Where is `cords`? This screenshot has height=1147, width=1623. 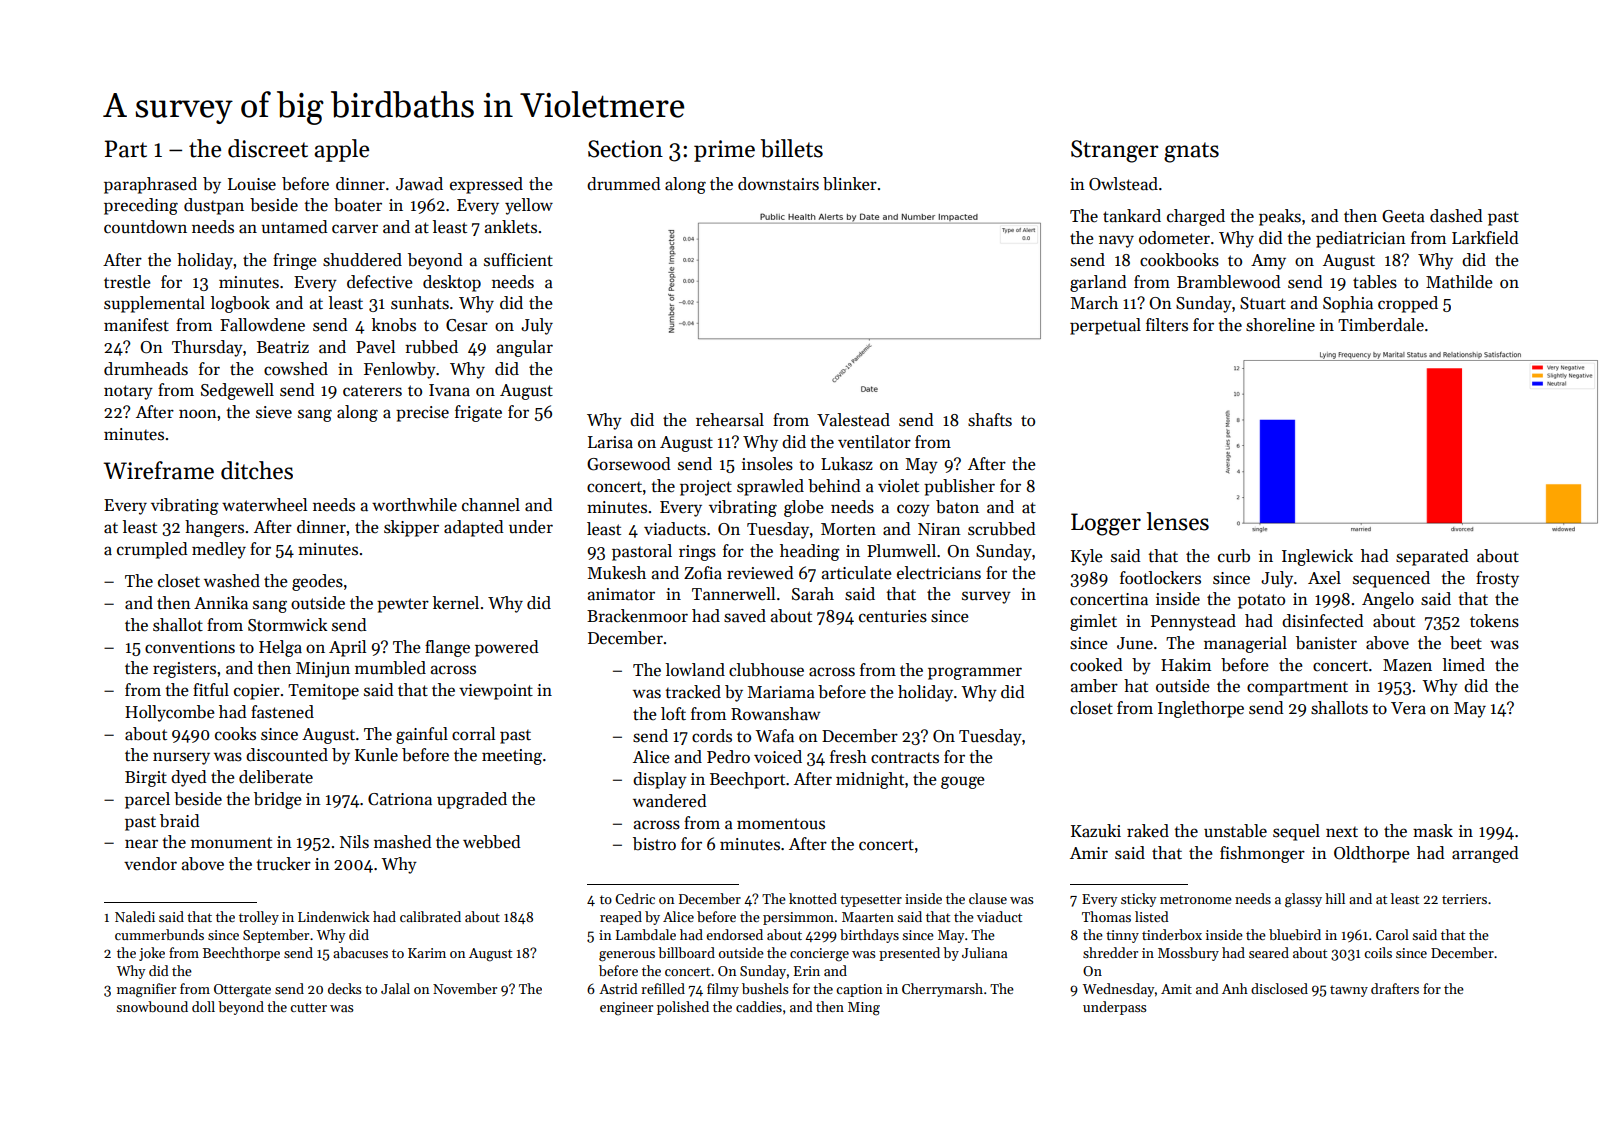
cords is located at coordinates (712, 736).
